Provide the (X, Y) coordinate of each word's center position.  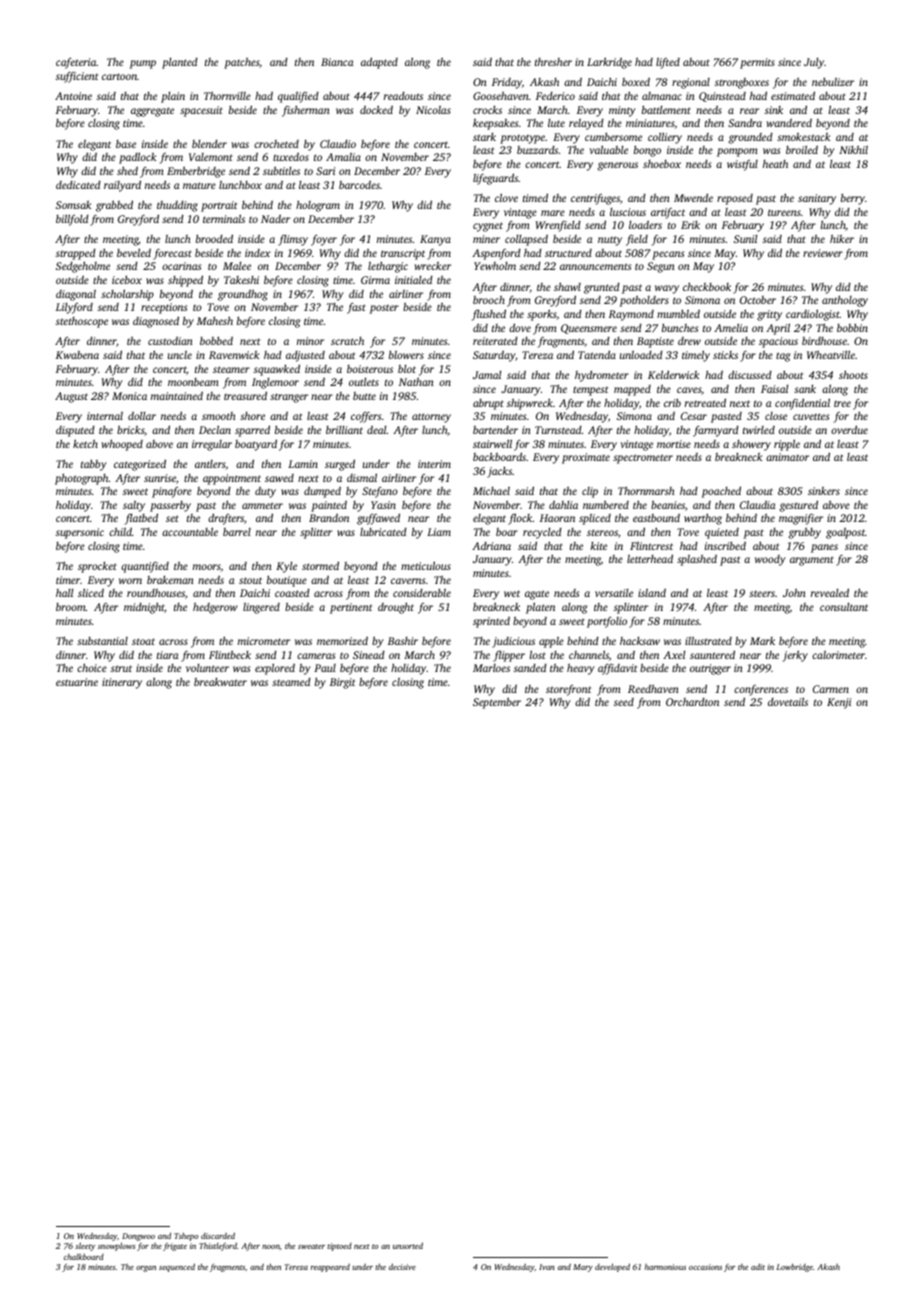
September (497, 703)
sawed (279, 478)
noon (271, 1247)
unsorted (408, 1245)
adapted (379, 63)
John (794, 593)
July (814, 63)
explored (275, 669)
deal (377, 429)
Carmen (831, 689)
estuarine (77, 682)
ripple (787, 445)
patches (242, 63)
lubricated (383, 532)
